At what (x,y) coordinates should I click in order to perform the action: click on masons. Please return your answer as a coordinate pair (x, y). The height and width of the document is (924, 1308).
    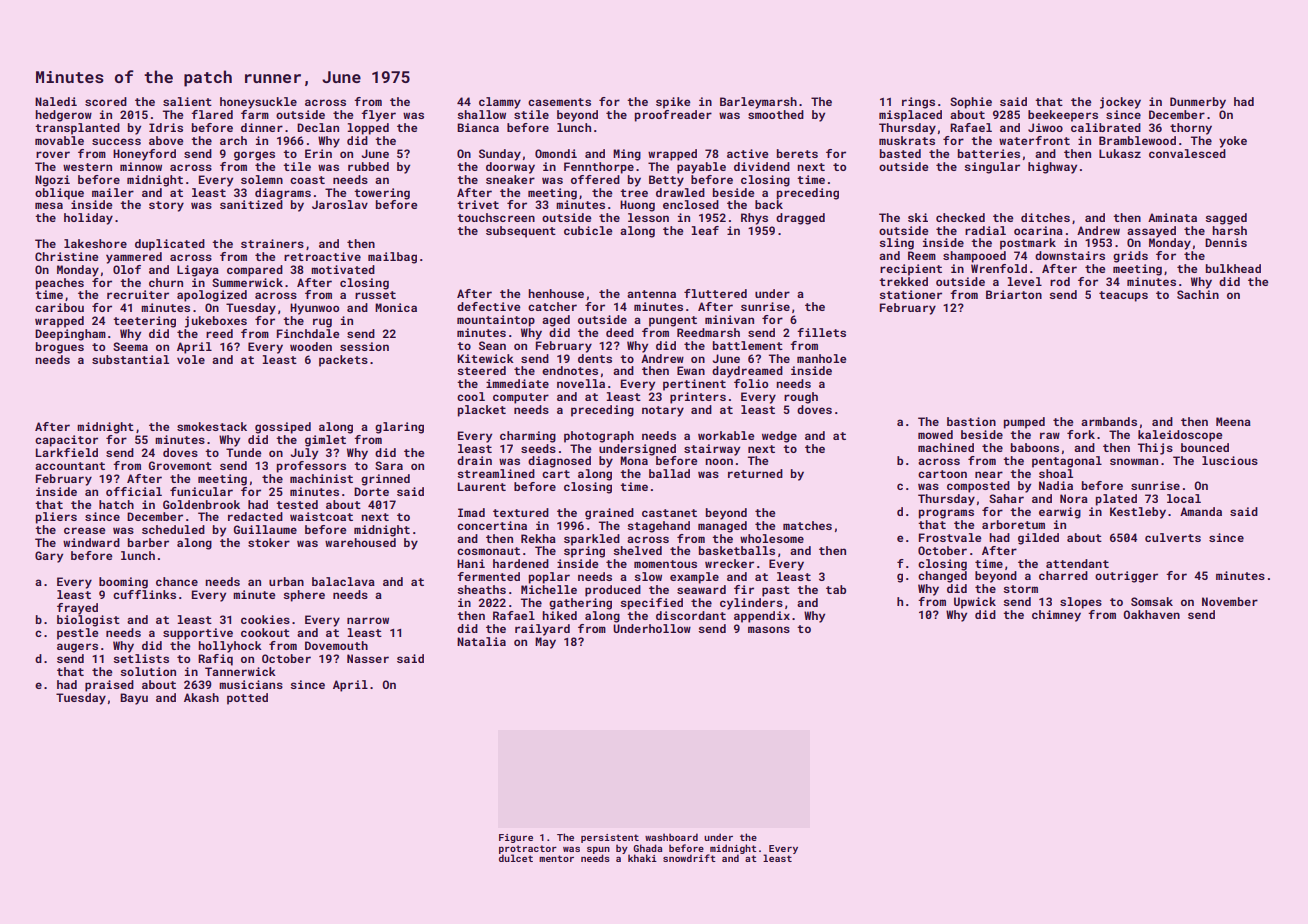
    Looking at the image, I should click on (769, 629).
